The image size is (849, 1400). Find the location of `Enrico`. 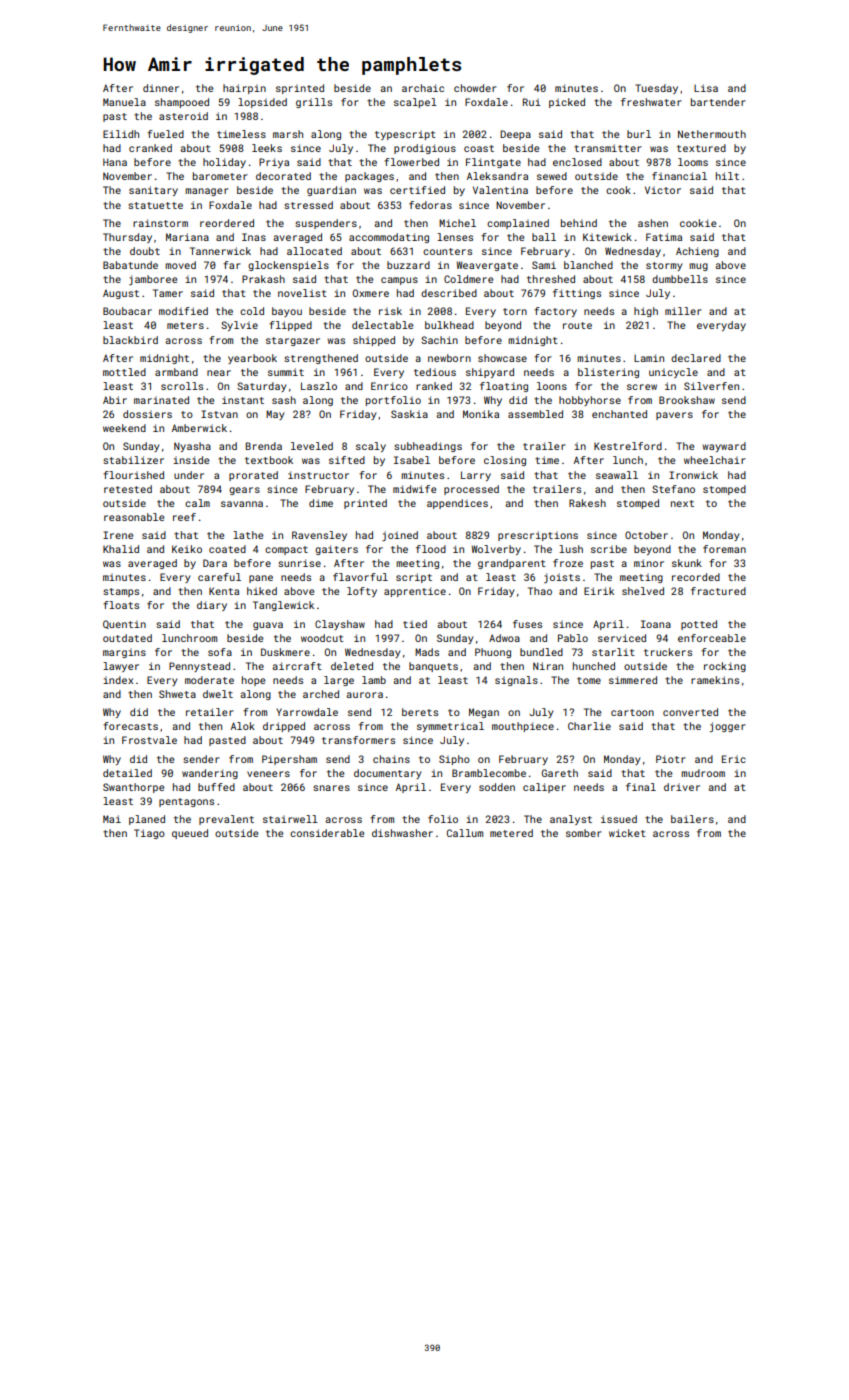

Enrico is located at coordinates (389, 386).
